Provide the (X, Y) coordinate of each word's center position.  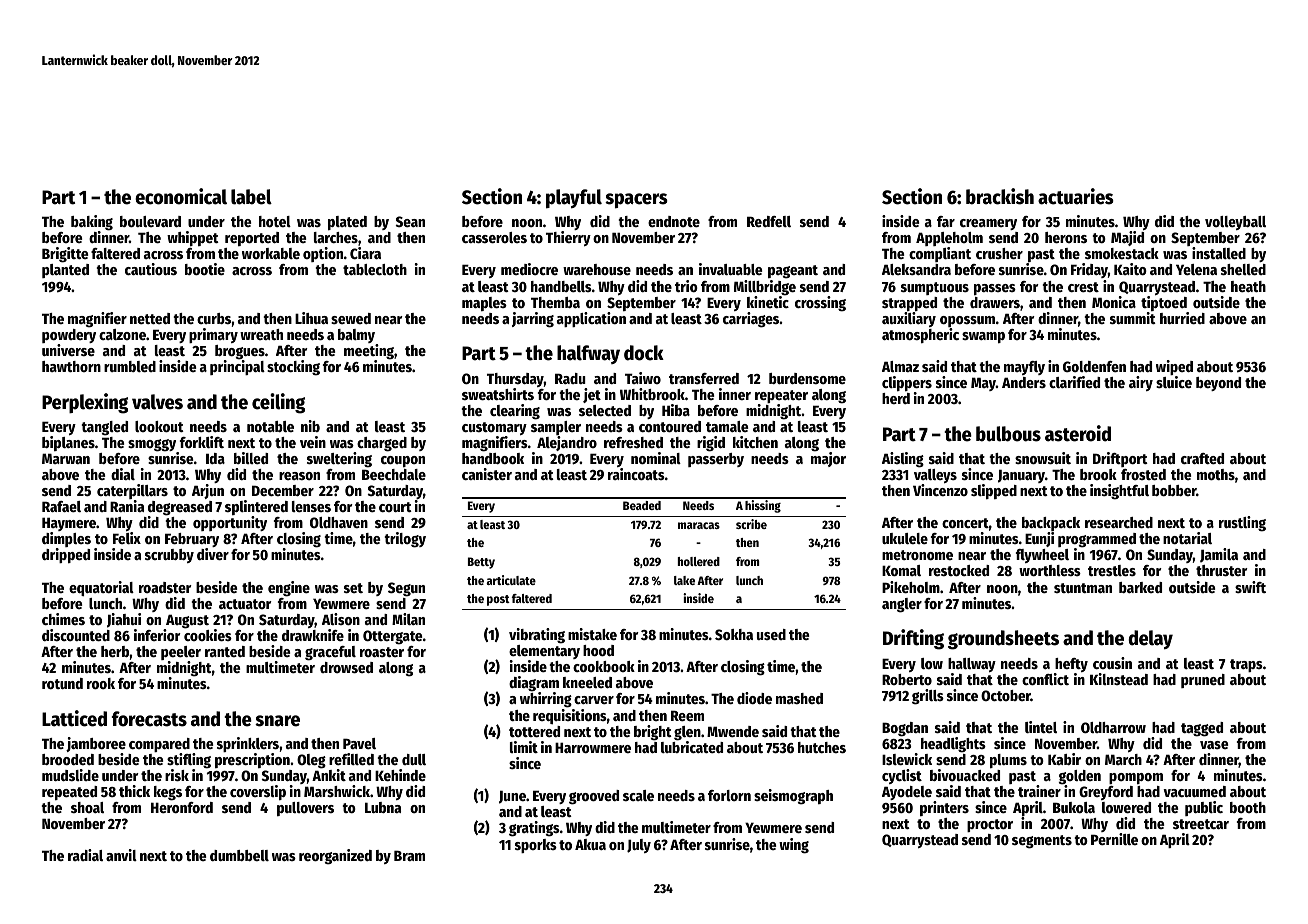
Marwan (66, 458)
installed (1219, 253)
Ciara (365, 253)
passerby (716, 460)
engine (289, 589)
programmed (1097, 540)
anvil (121, 855)
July (639, 846)
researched (1119, 522)
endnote (674, 221)
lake (684, 580)
